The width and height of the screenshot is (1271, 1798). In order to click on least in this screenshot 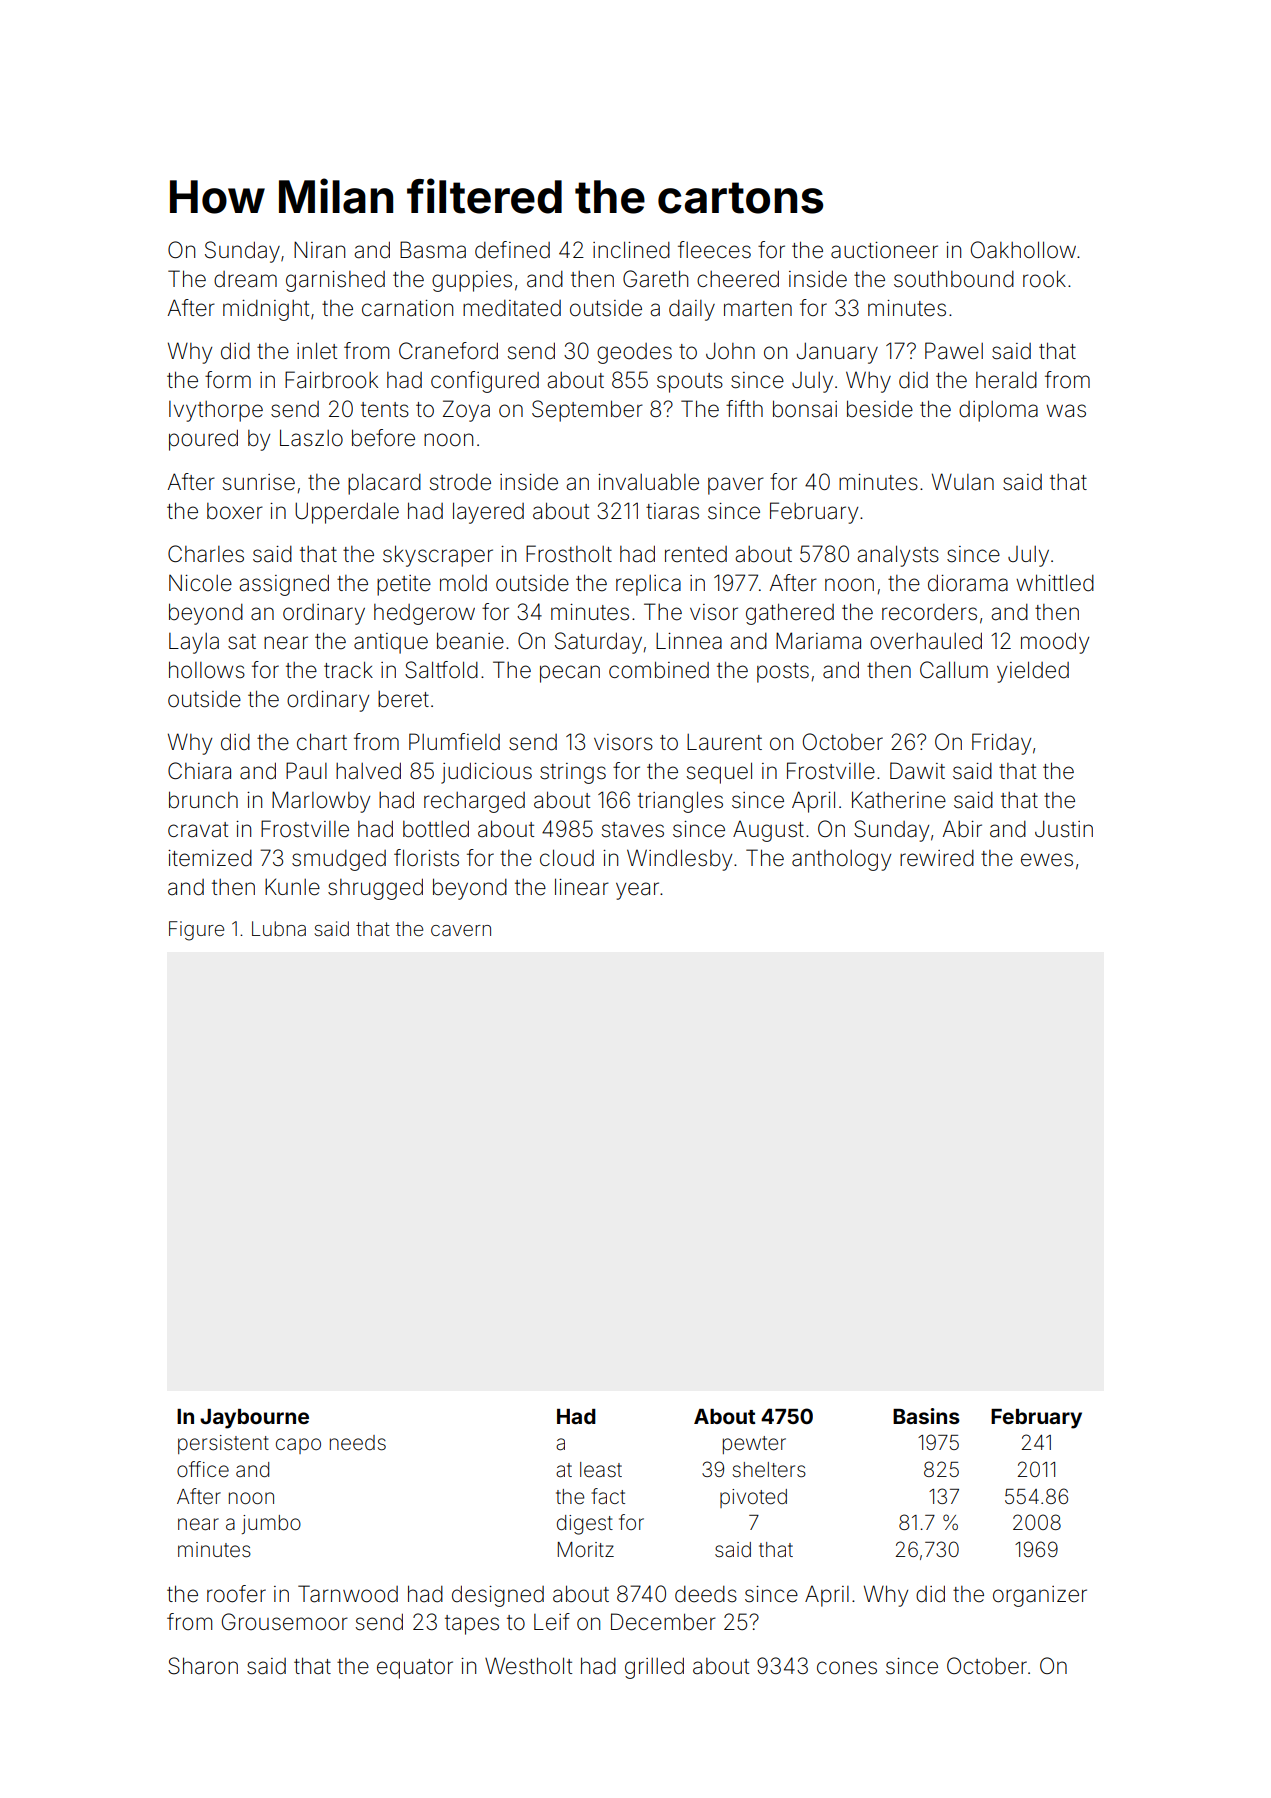, I will do `click(601, 1470)`.
